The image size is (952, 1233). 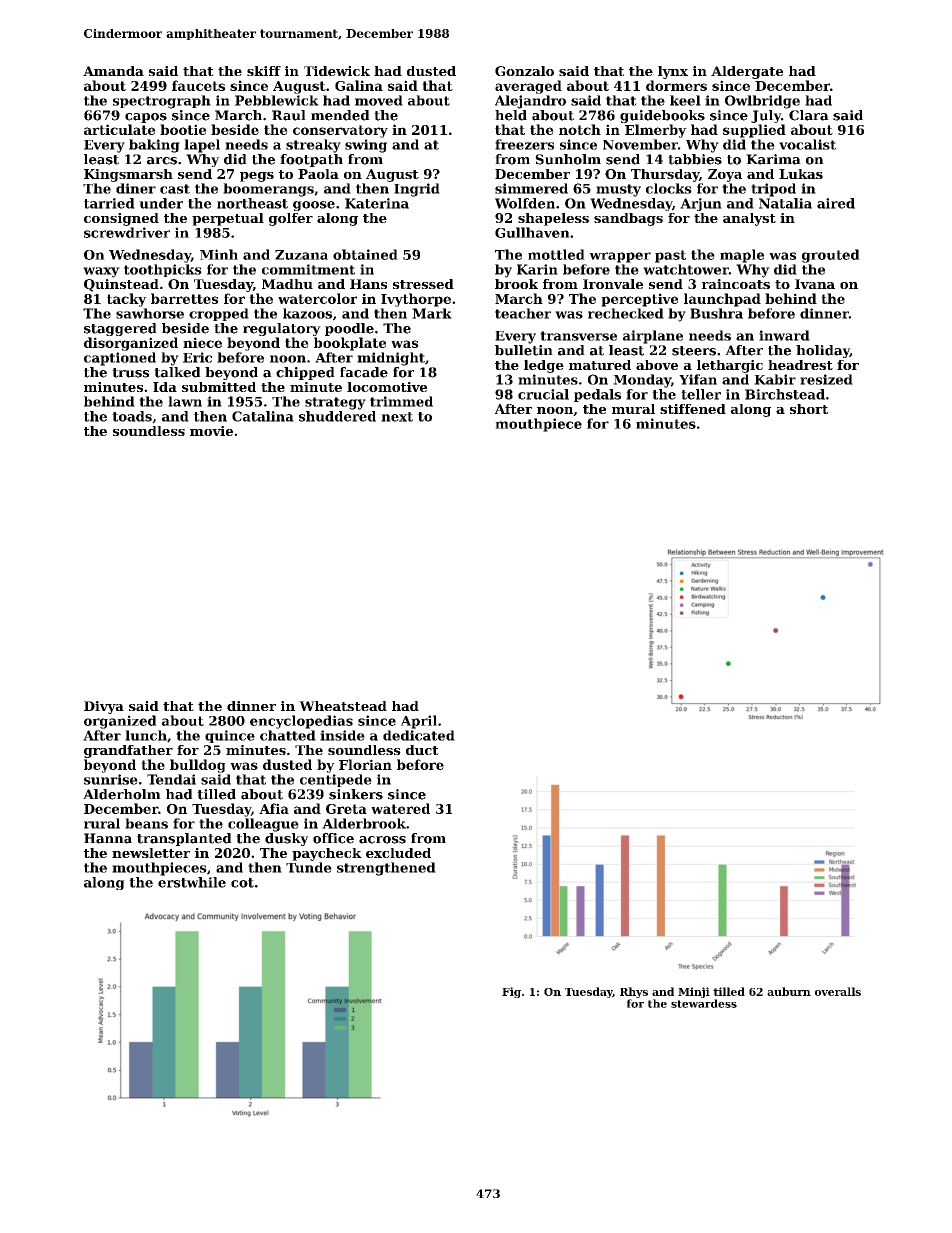 What do you see at coordinates (673, 72) in the screenshot?
I see `lynx` at bounding box center [673, 72].
